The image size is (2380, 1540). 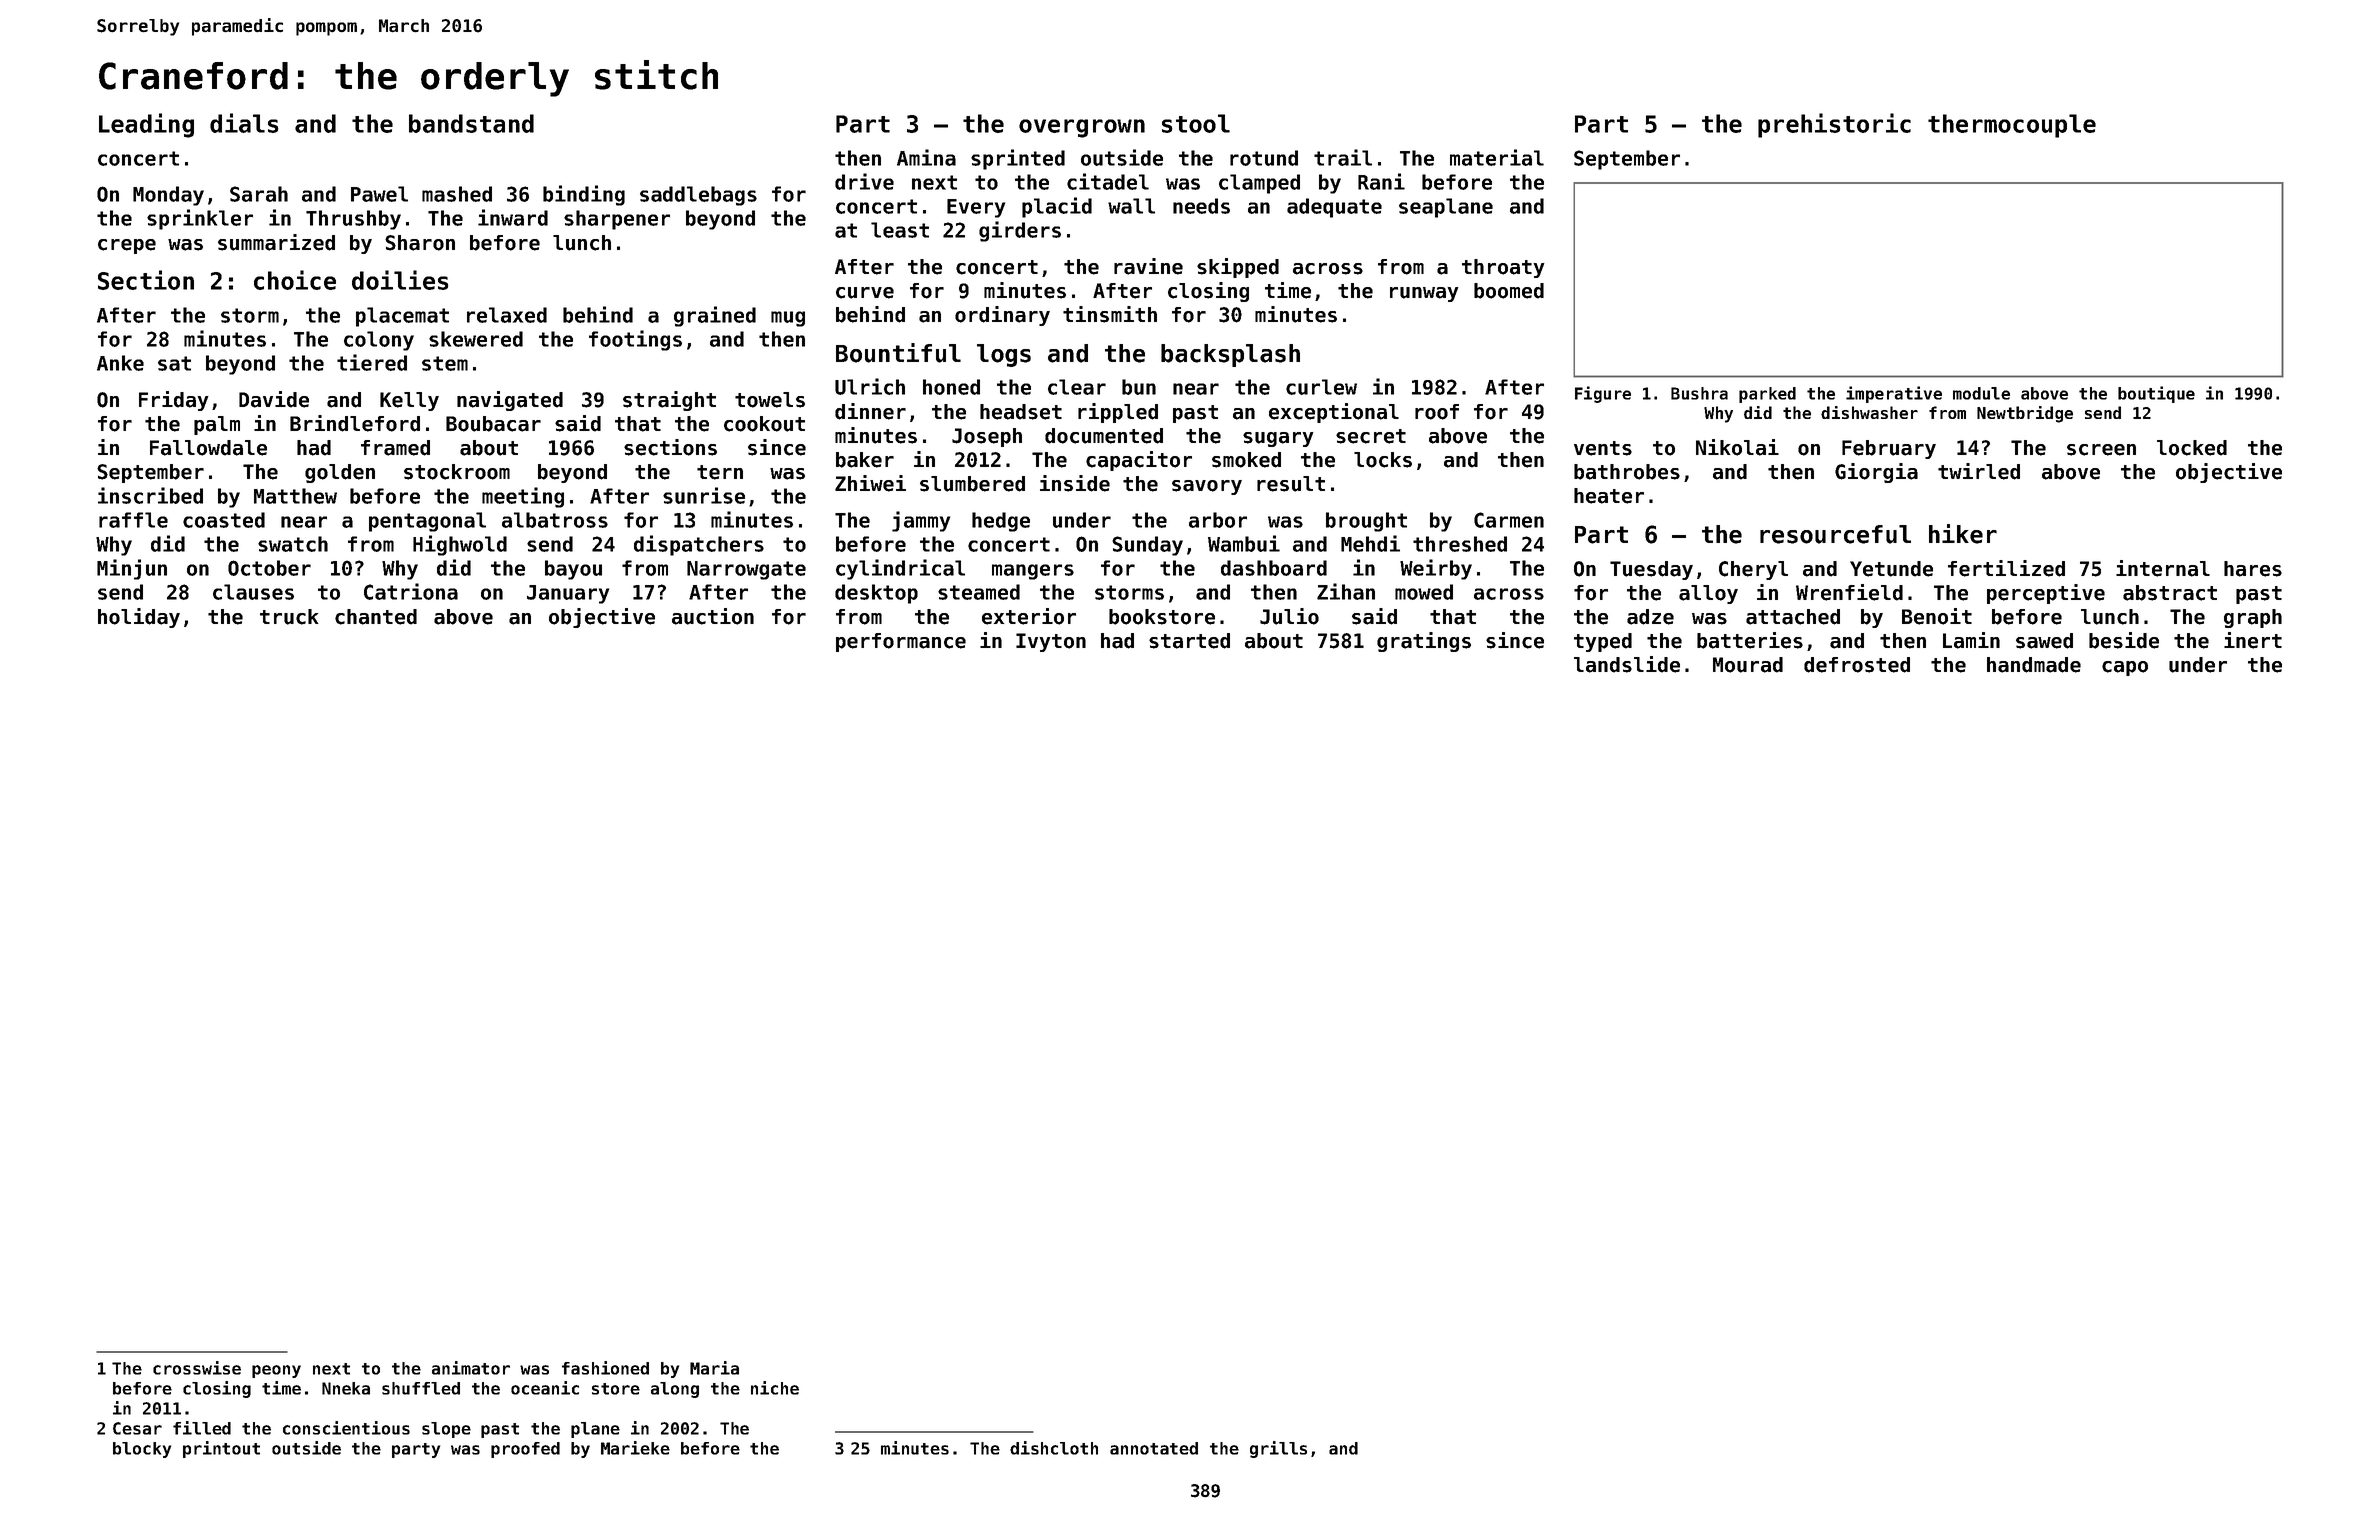 What do you see at coordinates (460, 545) in the screenshot?
I see `Highwold` at bounding box center [460, 545].
